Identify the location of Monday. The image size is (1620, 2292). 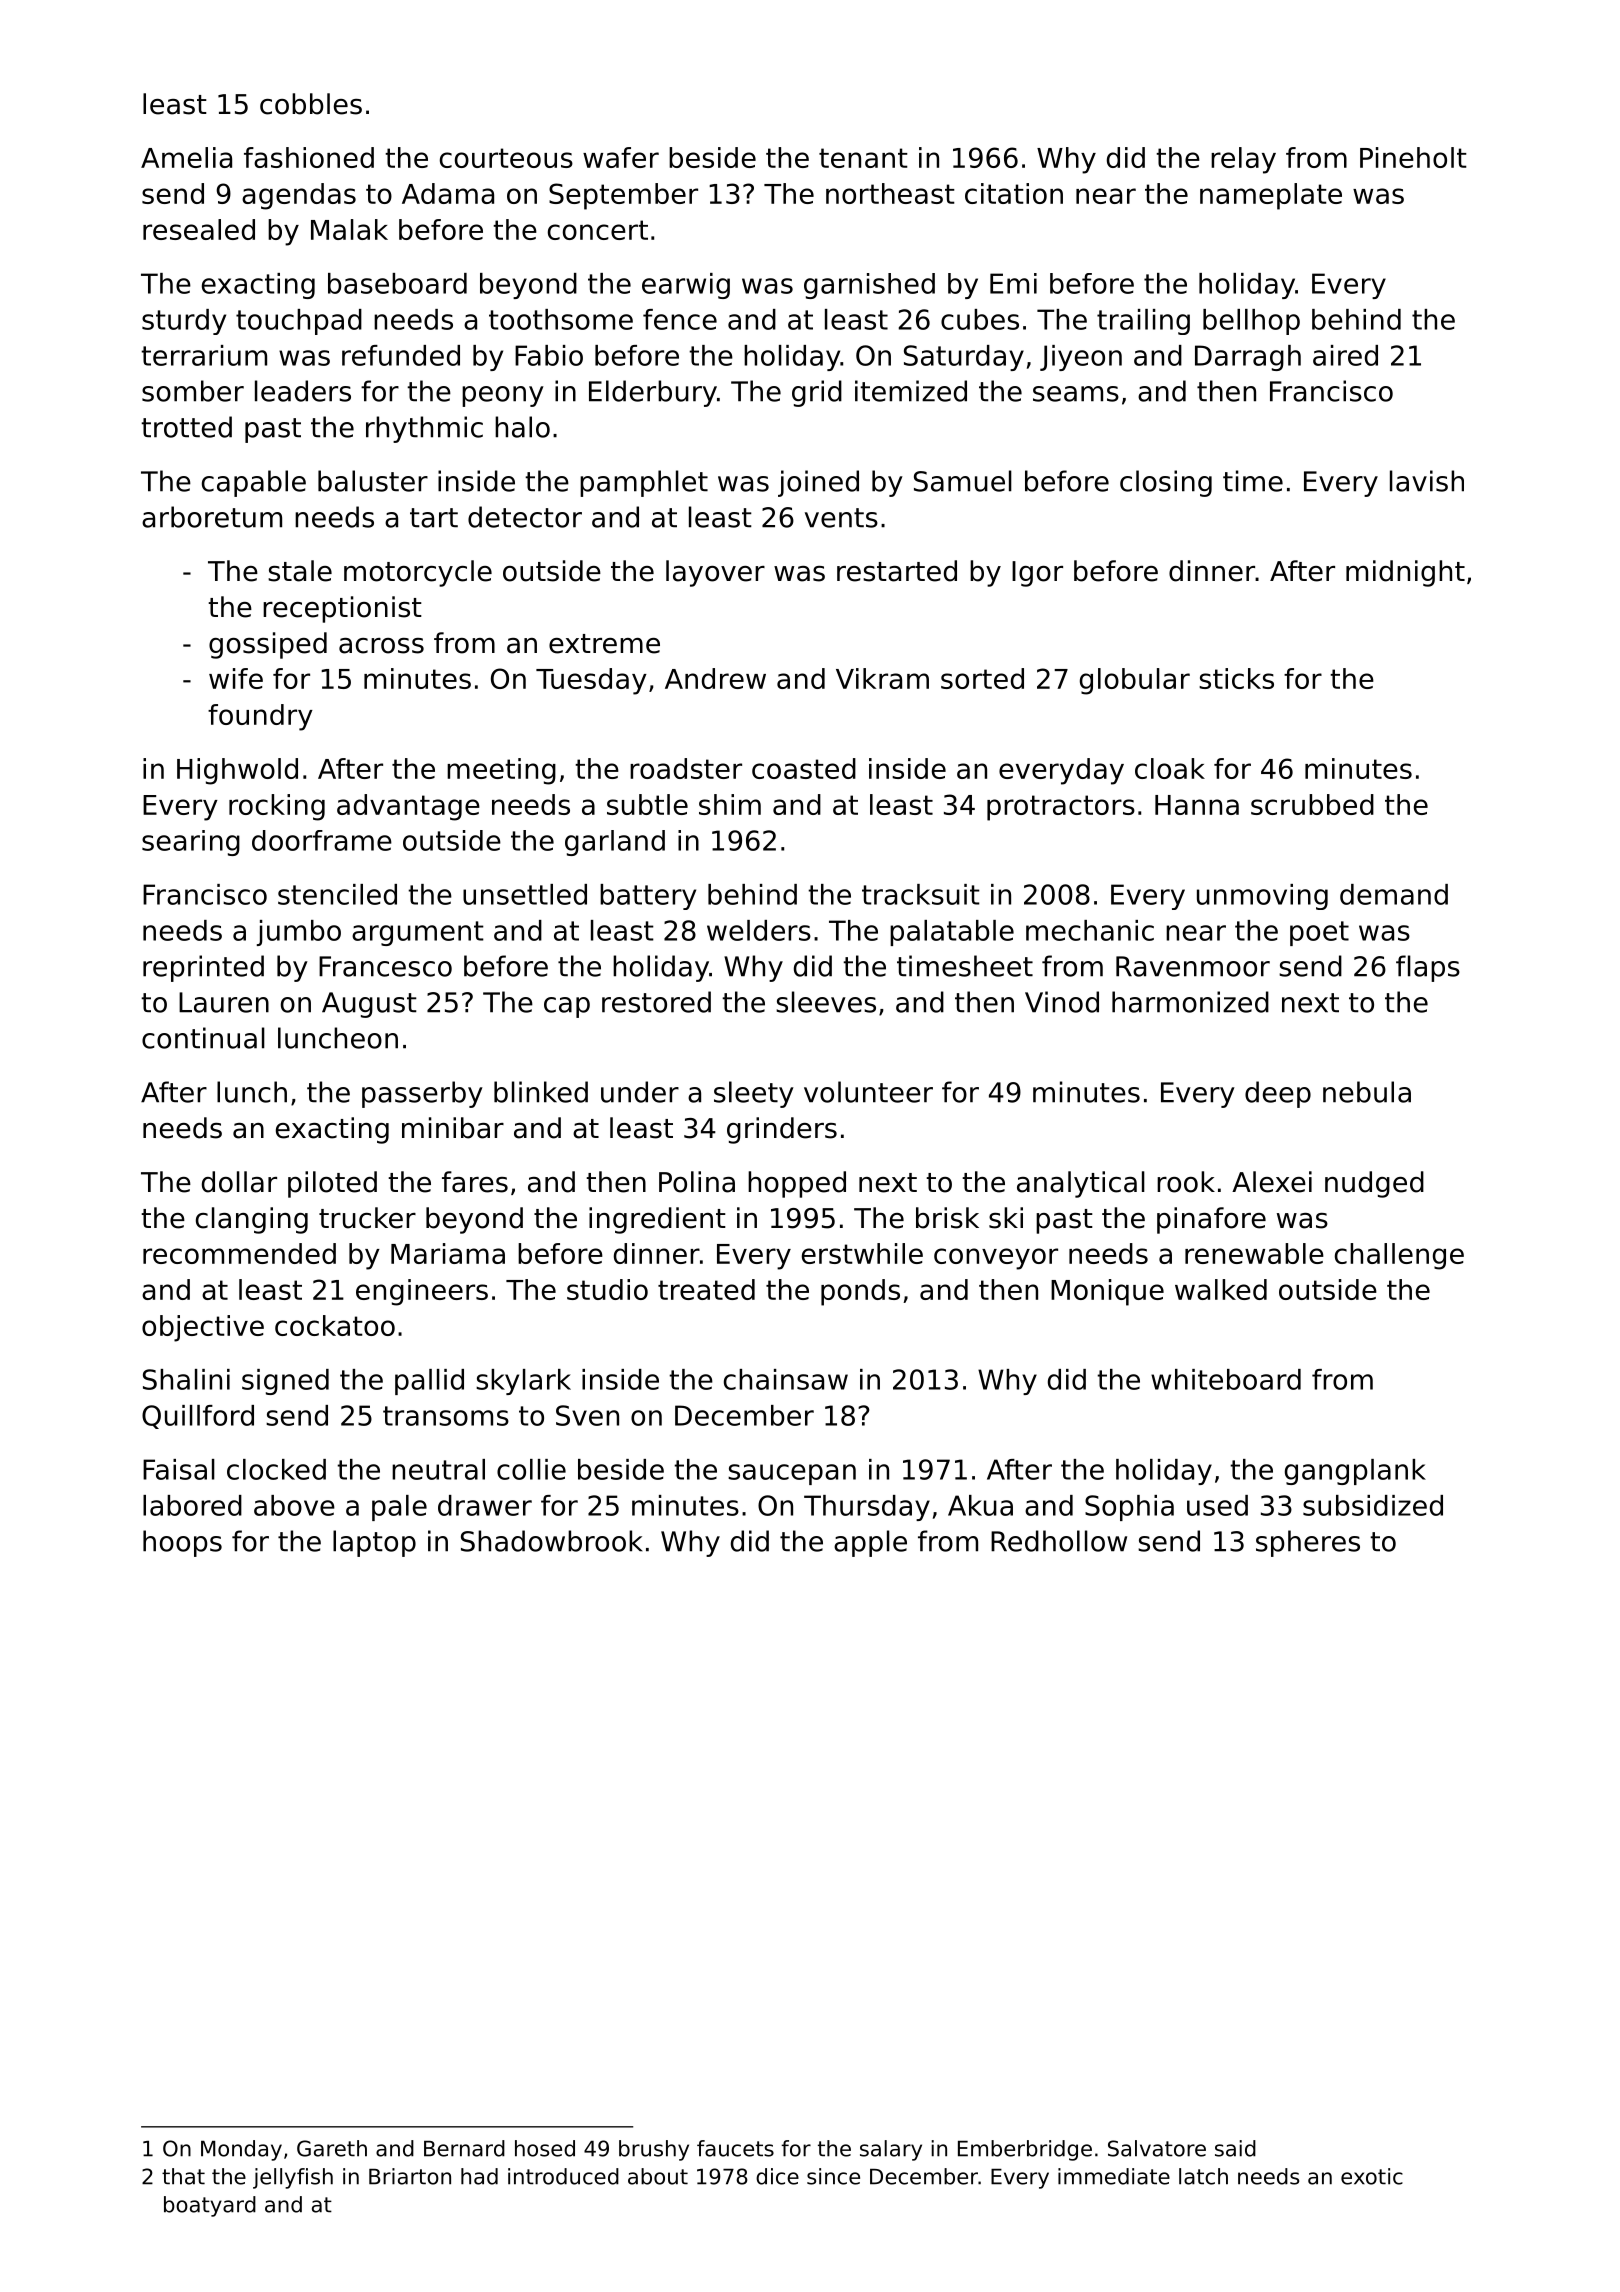
(241, 2150).
